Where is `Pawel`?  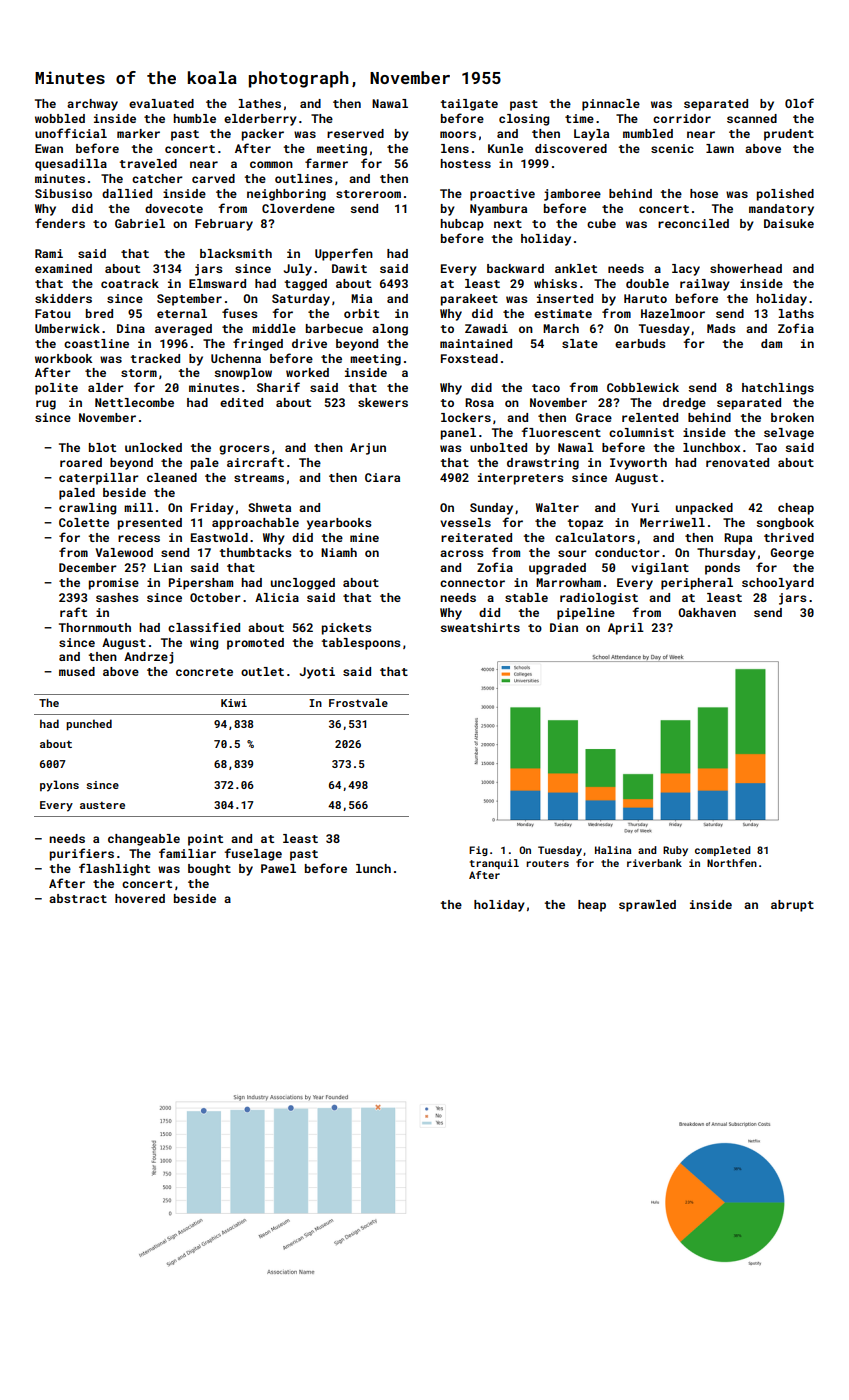 Pawel is located at coordinates (278, 868).
